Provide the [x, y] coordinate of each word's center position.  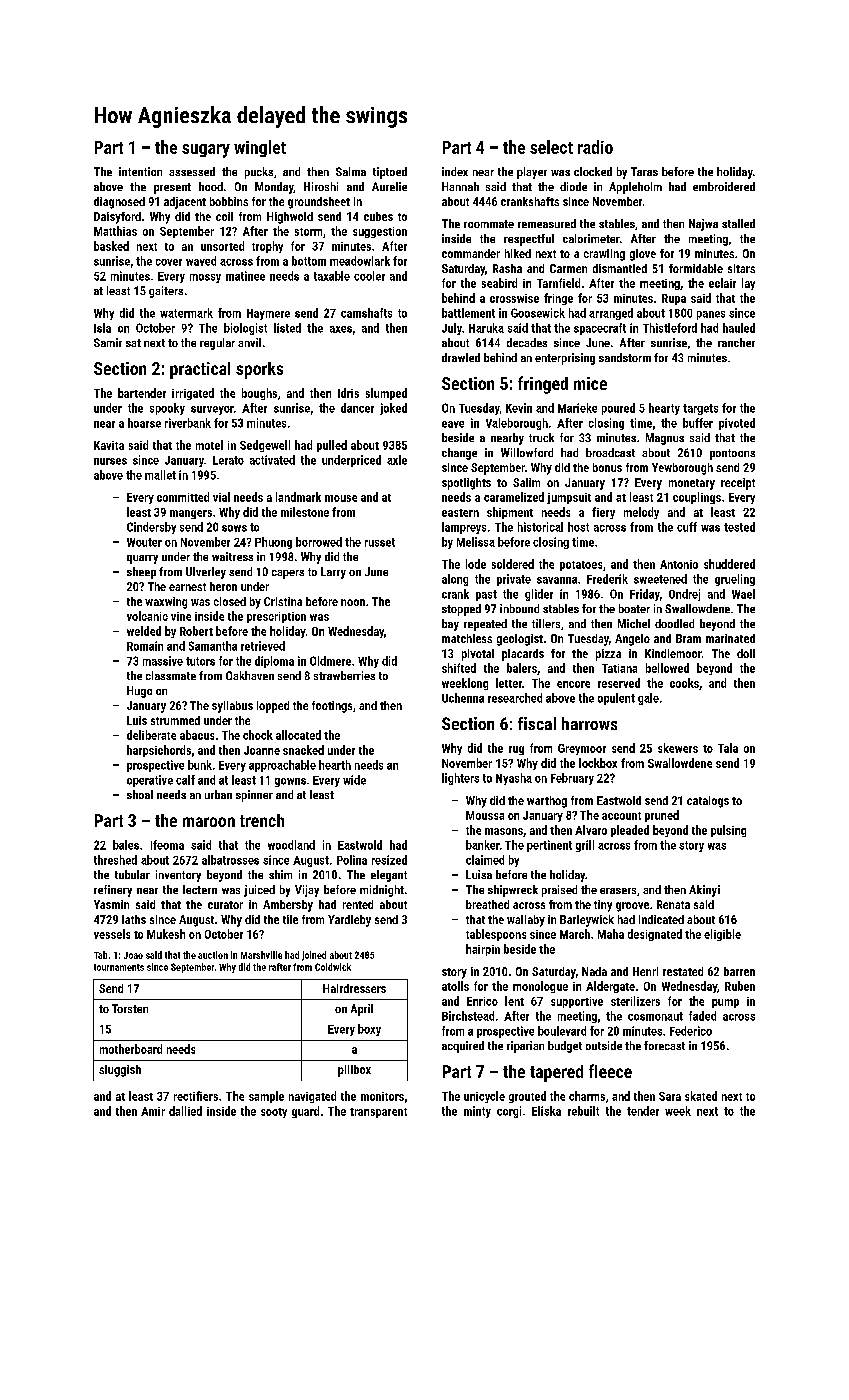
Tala [728, 748]
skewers [678, 748]
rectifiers [196, 1096]
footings [332, 707]
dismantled [620, 268]
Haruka [486, 328]
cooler [369, 276]
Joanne [262, 750]
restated [683, 971]
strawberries [344, 675]
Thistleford [670, 328]
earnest [187, 587]
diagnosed [119, 203]
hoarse [144, 423]
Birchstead [468, 1016]
